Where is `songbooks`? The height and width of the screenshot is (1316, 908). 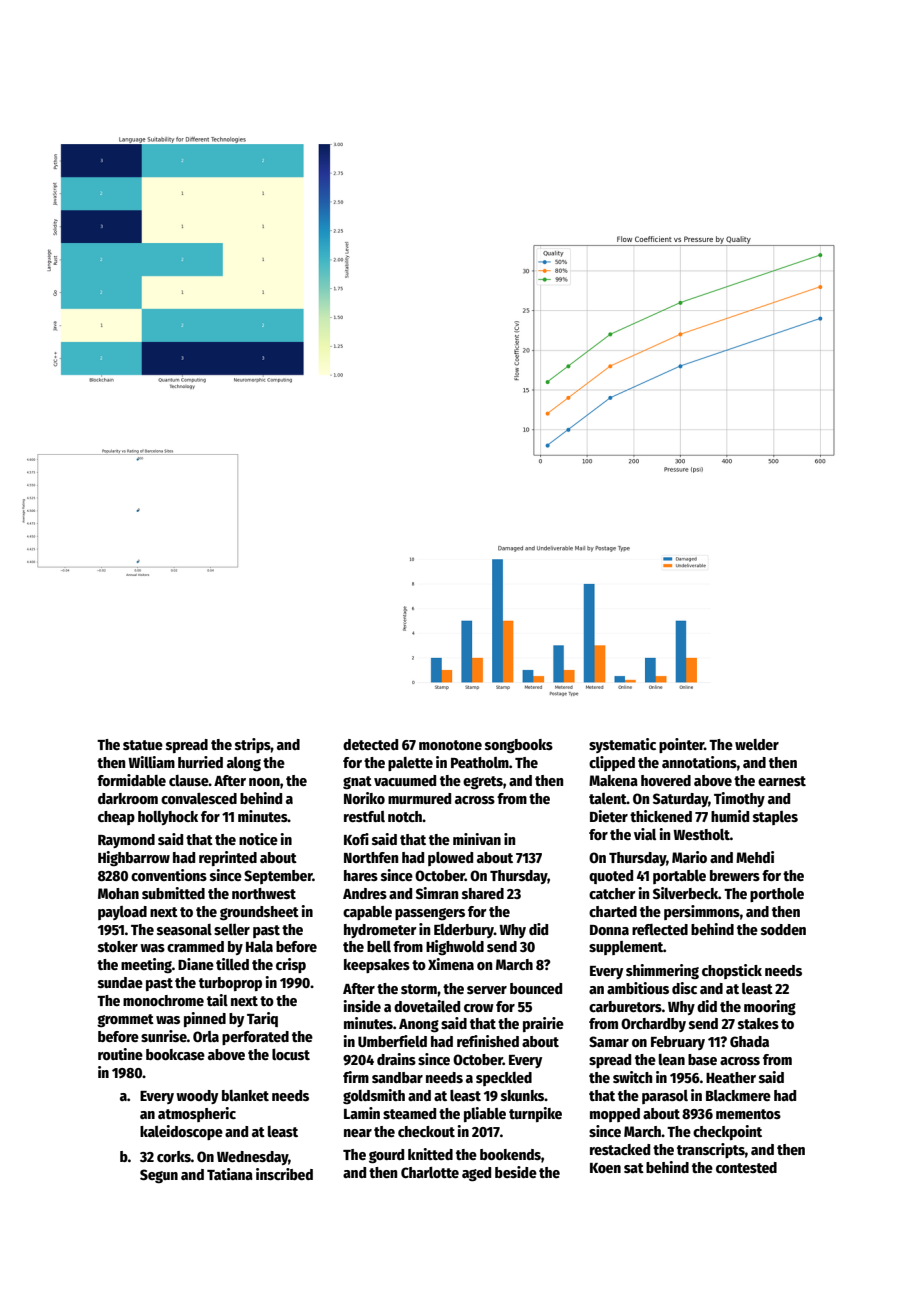
songbooks is located at coordinates (519, 746).
